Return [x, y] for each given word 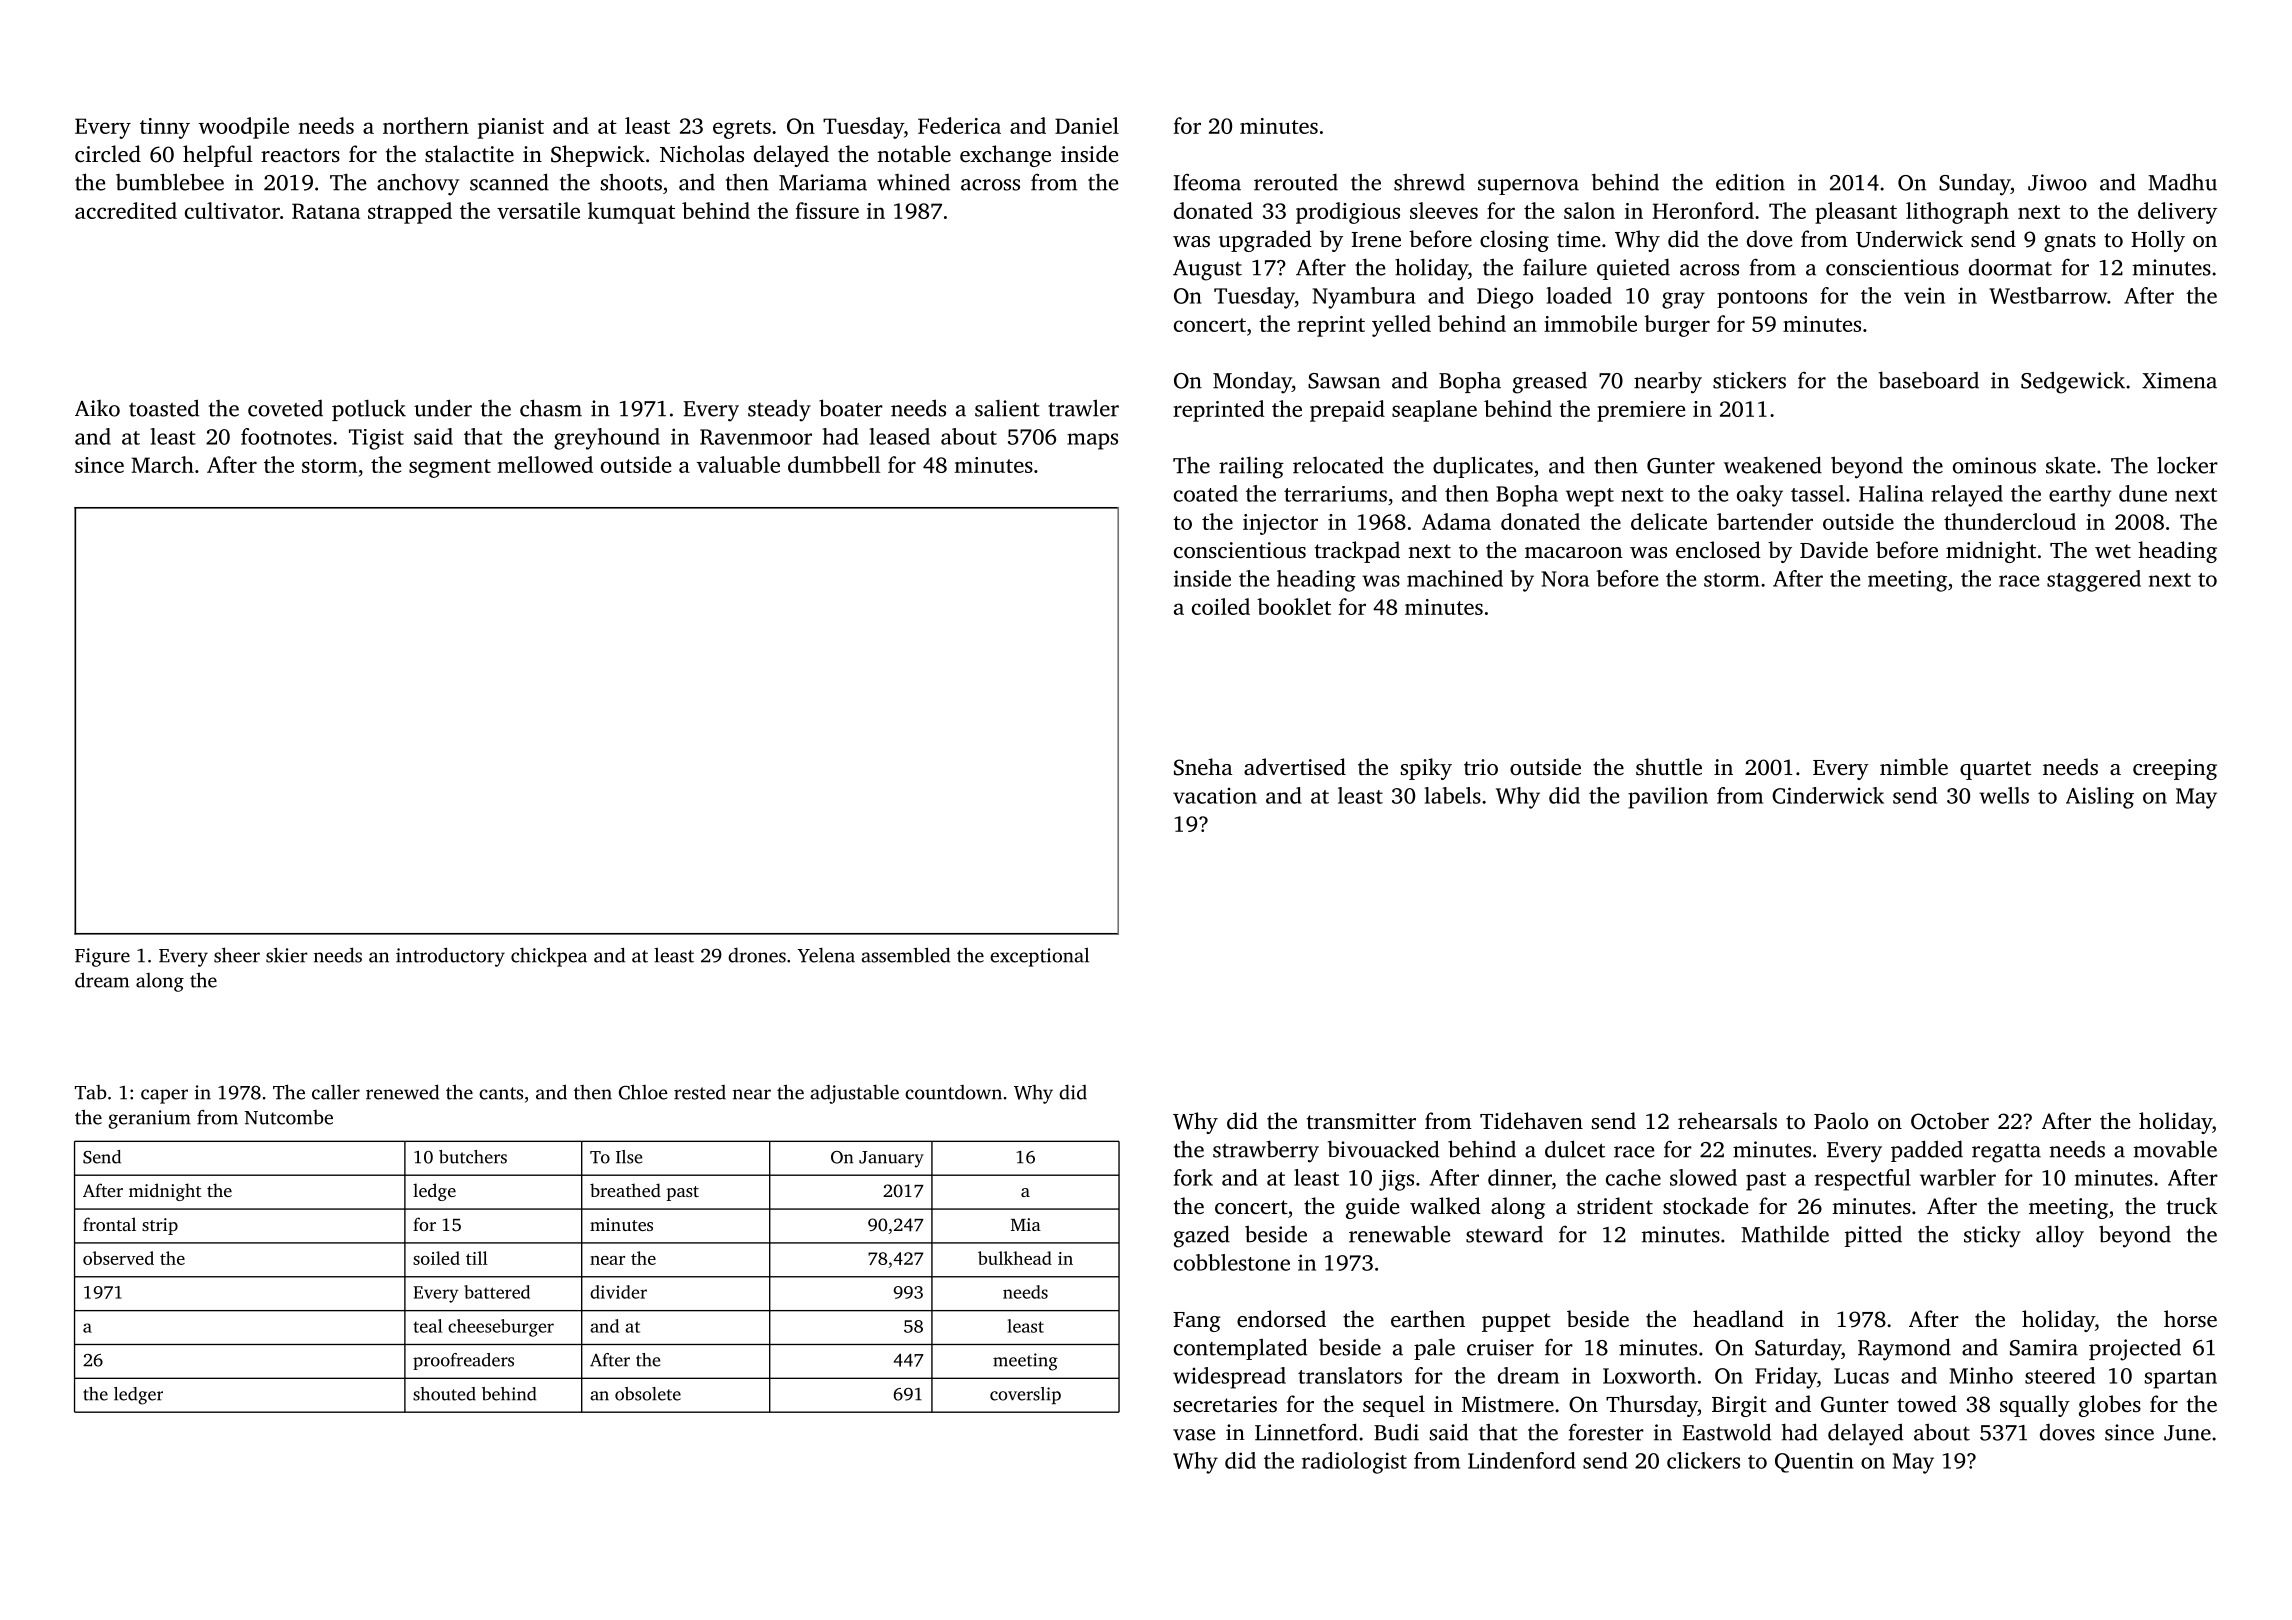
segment [450, 468]
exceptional [1039, 957]
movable [2175, 1149]
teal [427, 1326]
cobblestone [1232, 1262]
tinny [165, 128]
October [1950, 1121]
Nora [1565, 579]
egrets [742, 129]
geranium [150, 1119]
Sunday [1975, 185]
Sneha [1203, 767]
